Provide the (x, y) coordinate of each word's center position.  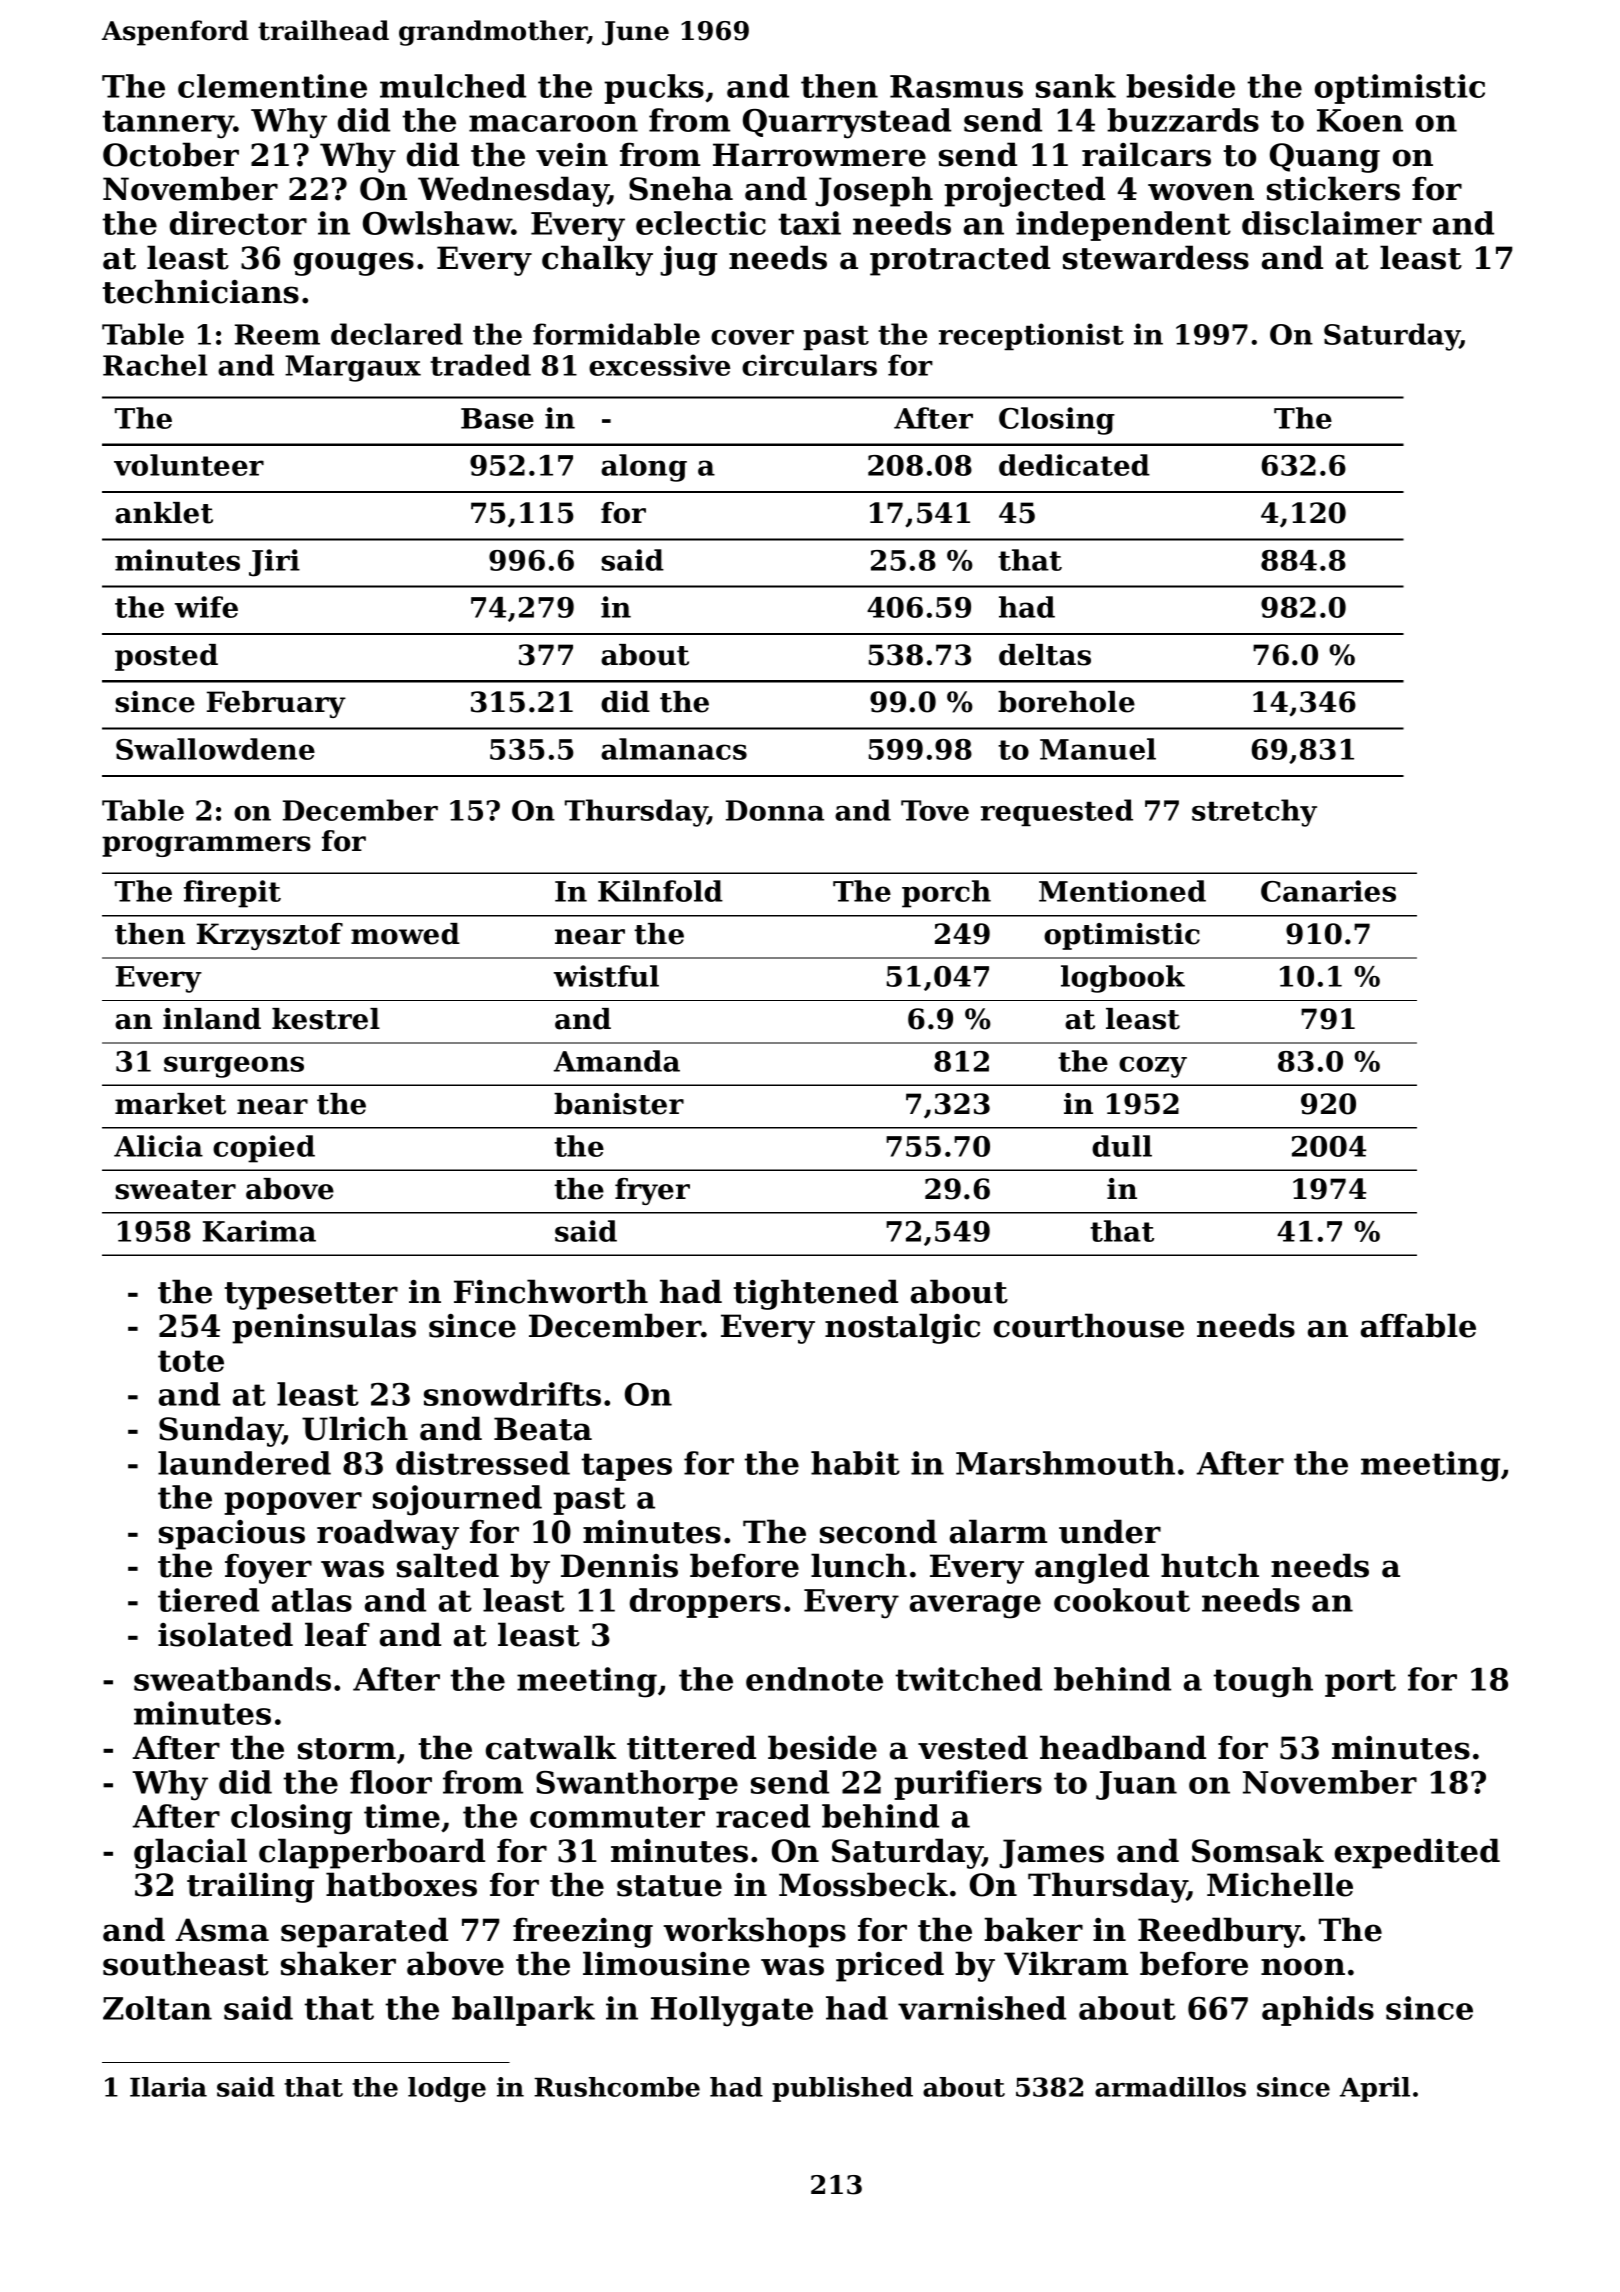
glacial (190, 1853)
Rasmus (956, 86)
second (878, 1531)
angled (1092, 1568)
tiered (208, 1600)
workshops (755, 1932)
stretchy (1254, 813)
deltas (1045, 655)
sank (1076, 86)
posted (166, 657)
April (1375, 2089)
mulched (453, 86)
